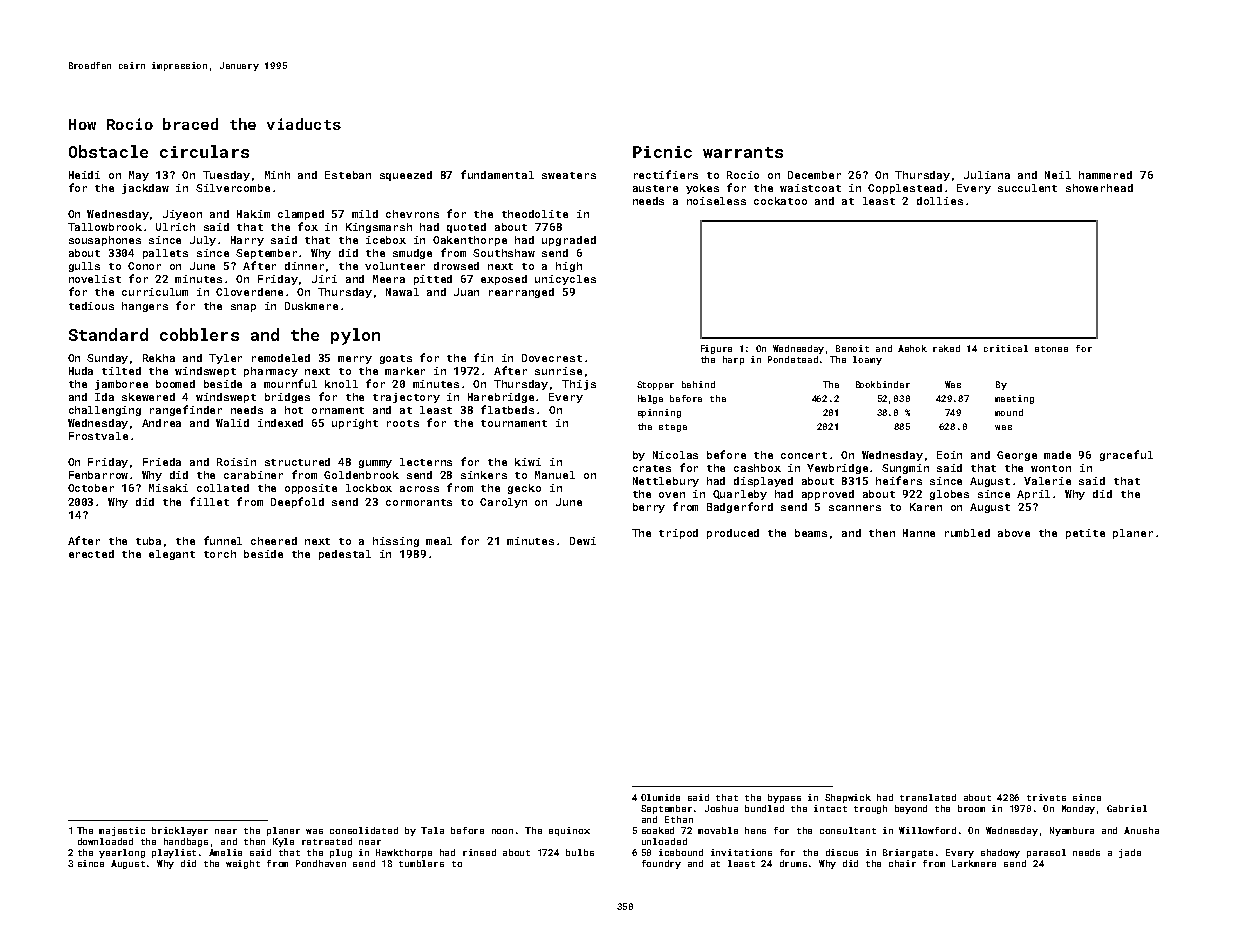  I want to click on Dewi, so click(583, 541).
